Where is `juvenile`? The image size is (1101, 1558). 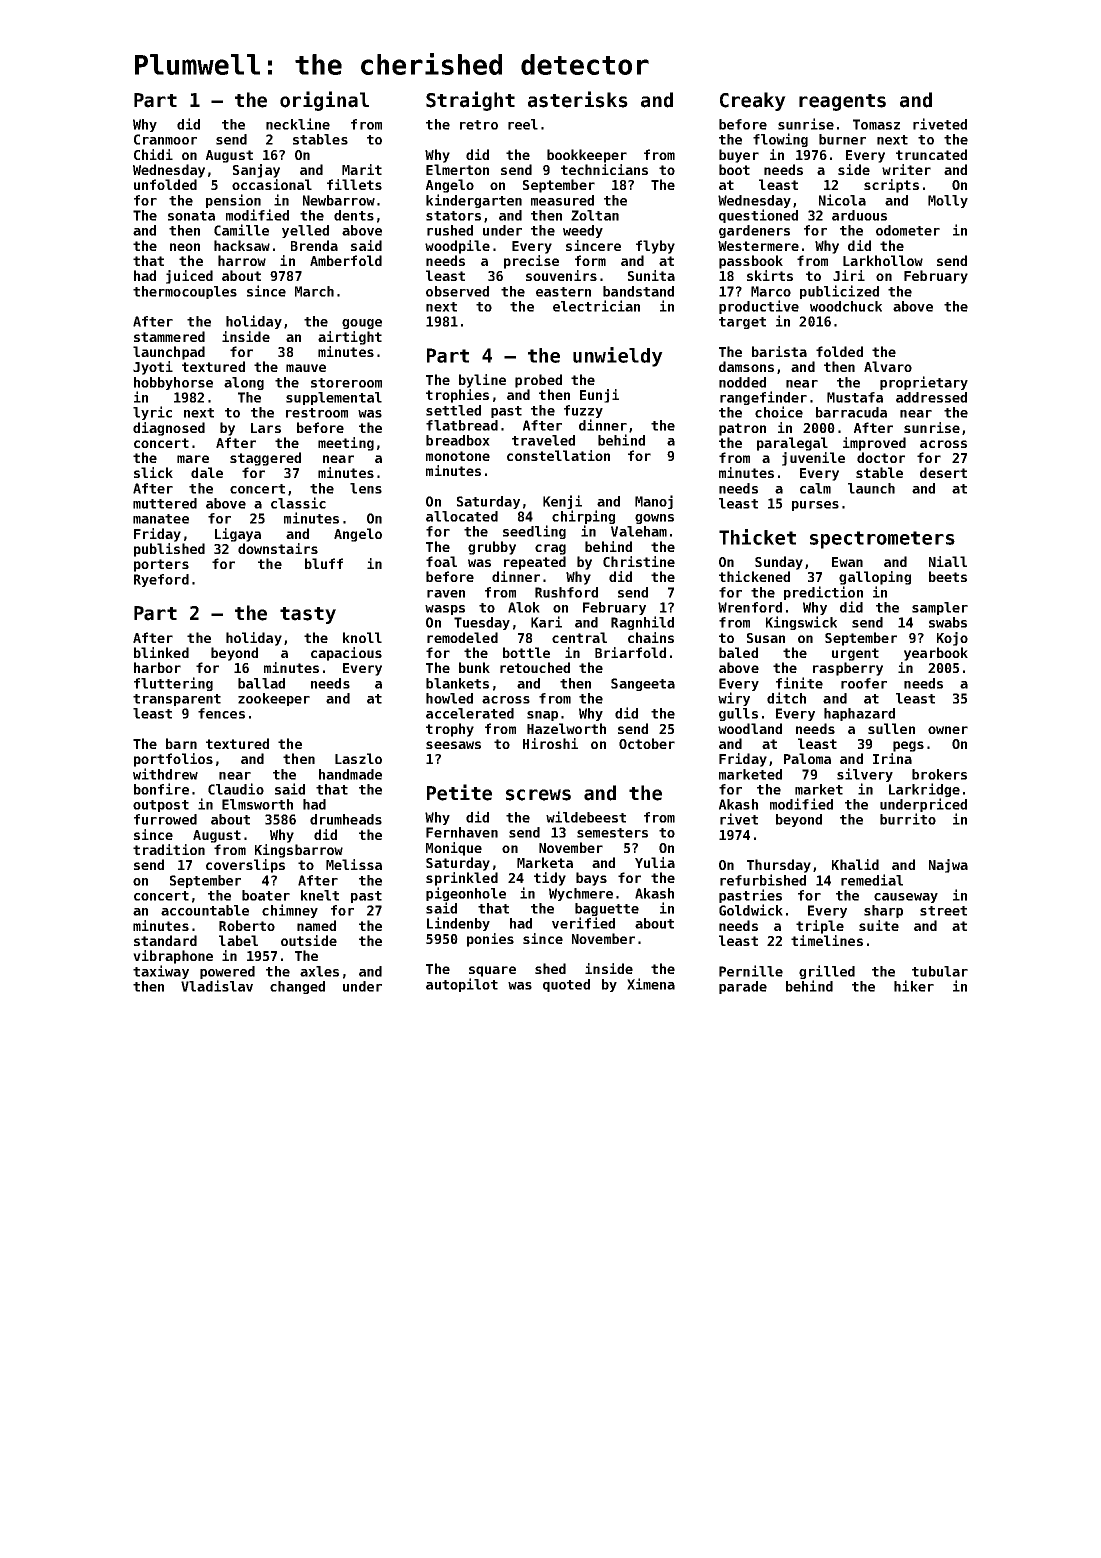 juvenile is located at coordinates (813, 459).
